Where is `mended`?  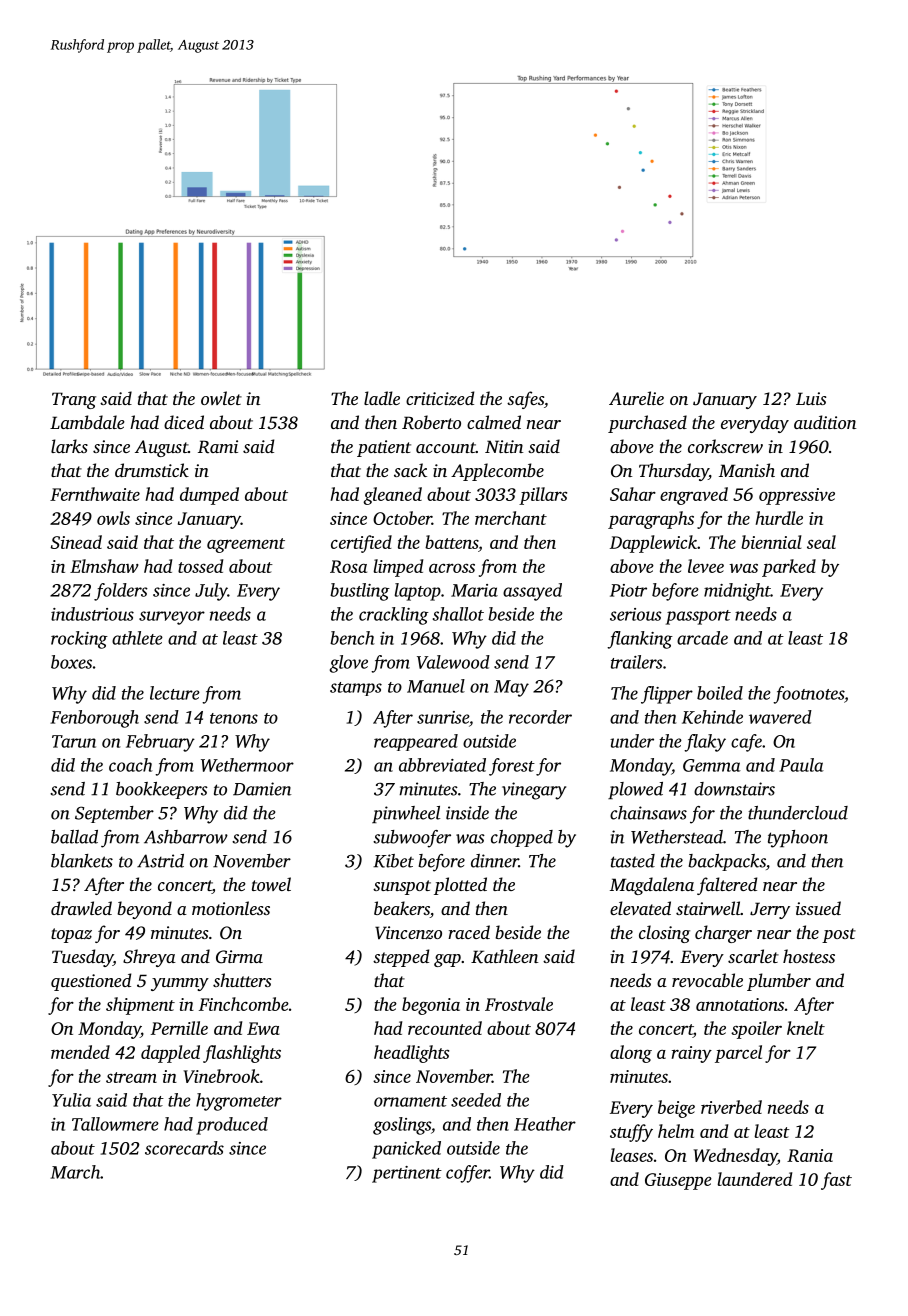
mended is located at coordinates (80, 1052).
